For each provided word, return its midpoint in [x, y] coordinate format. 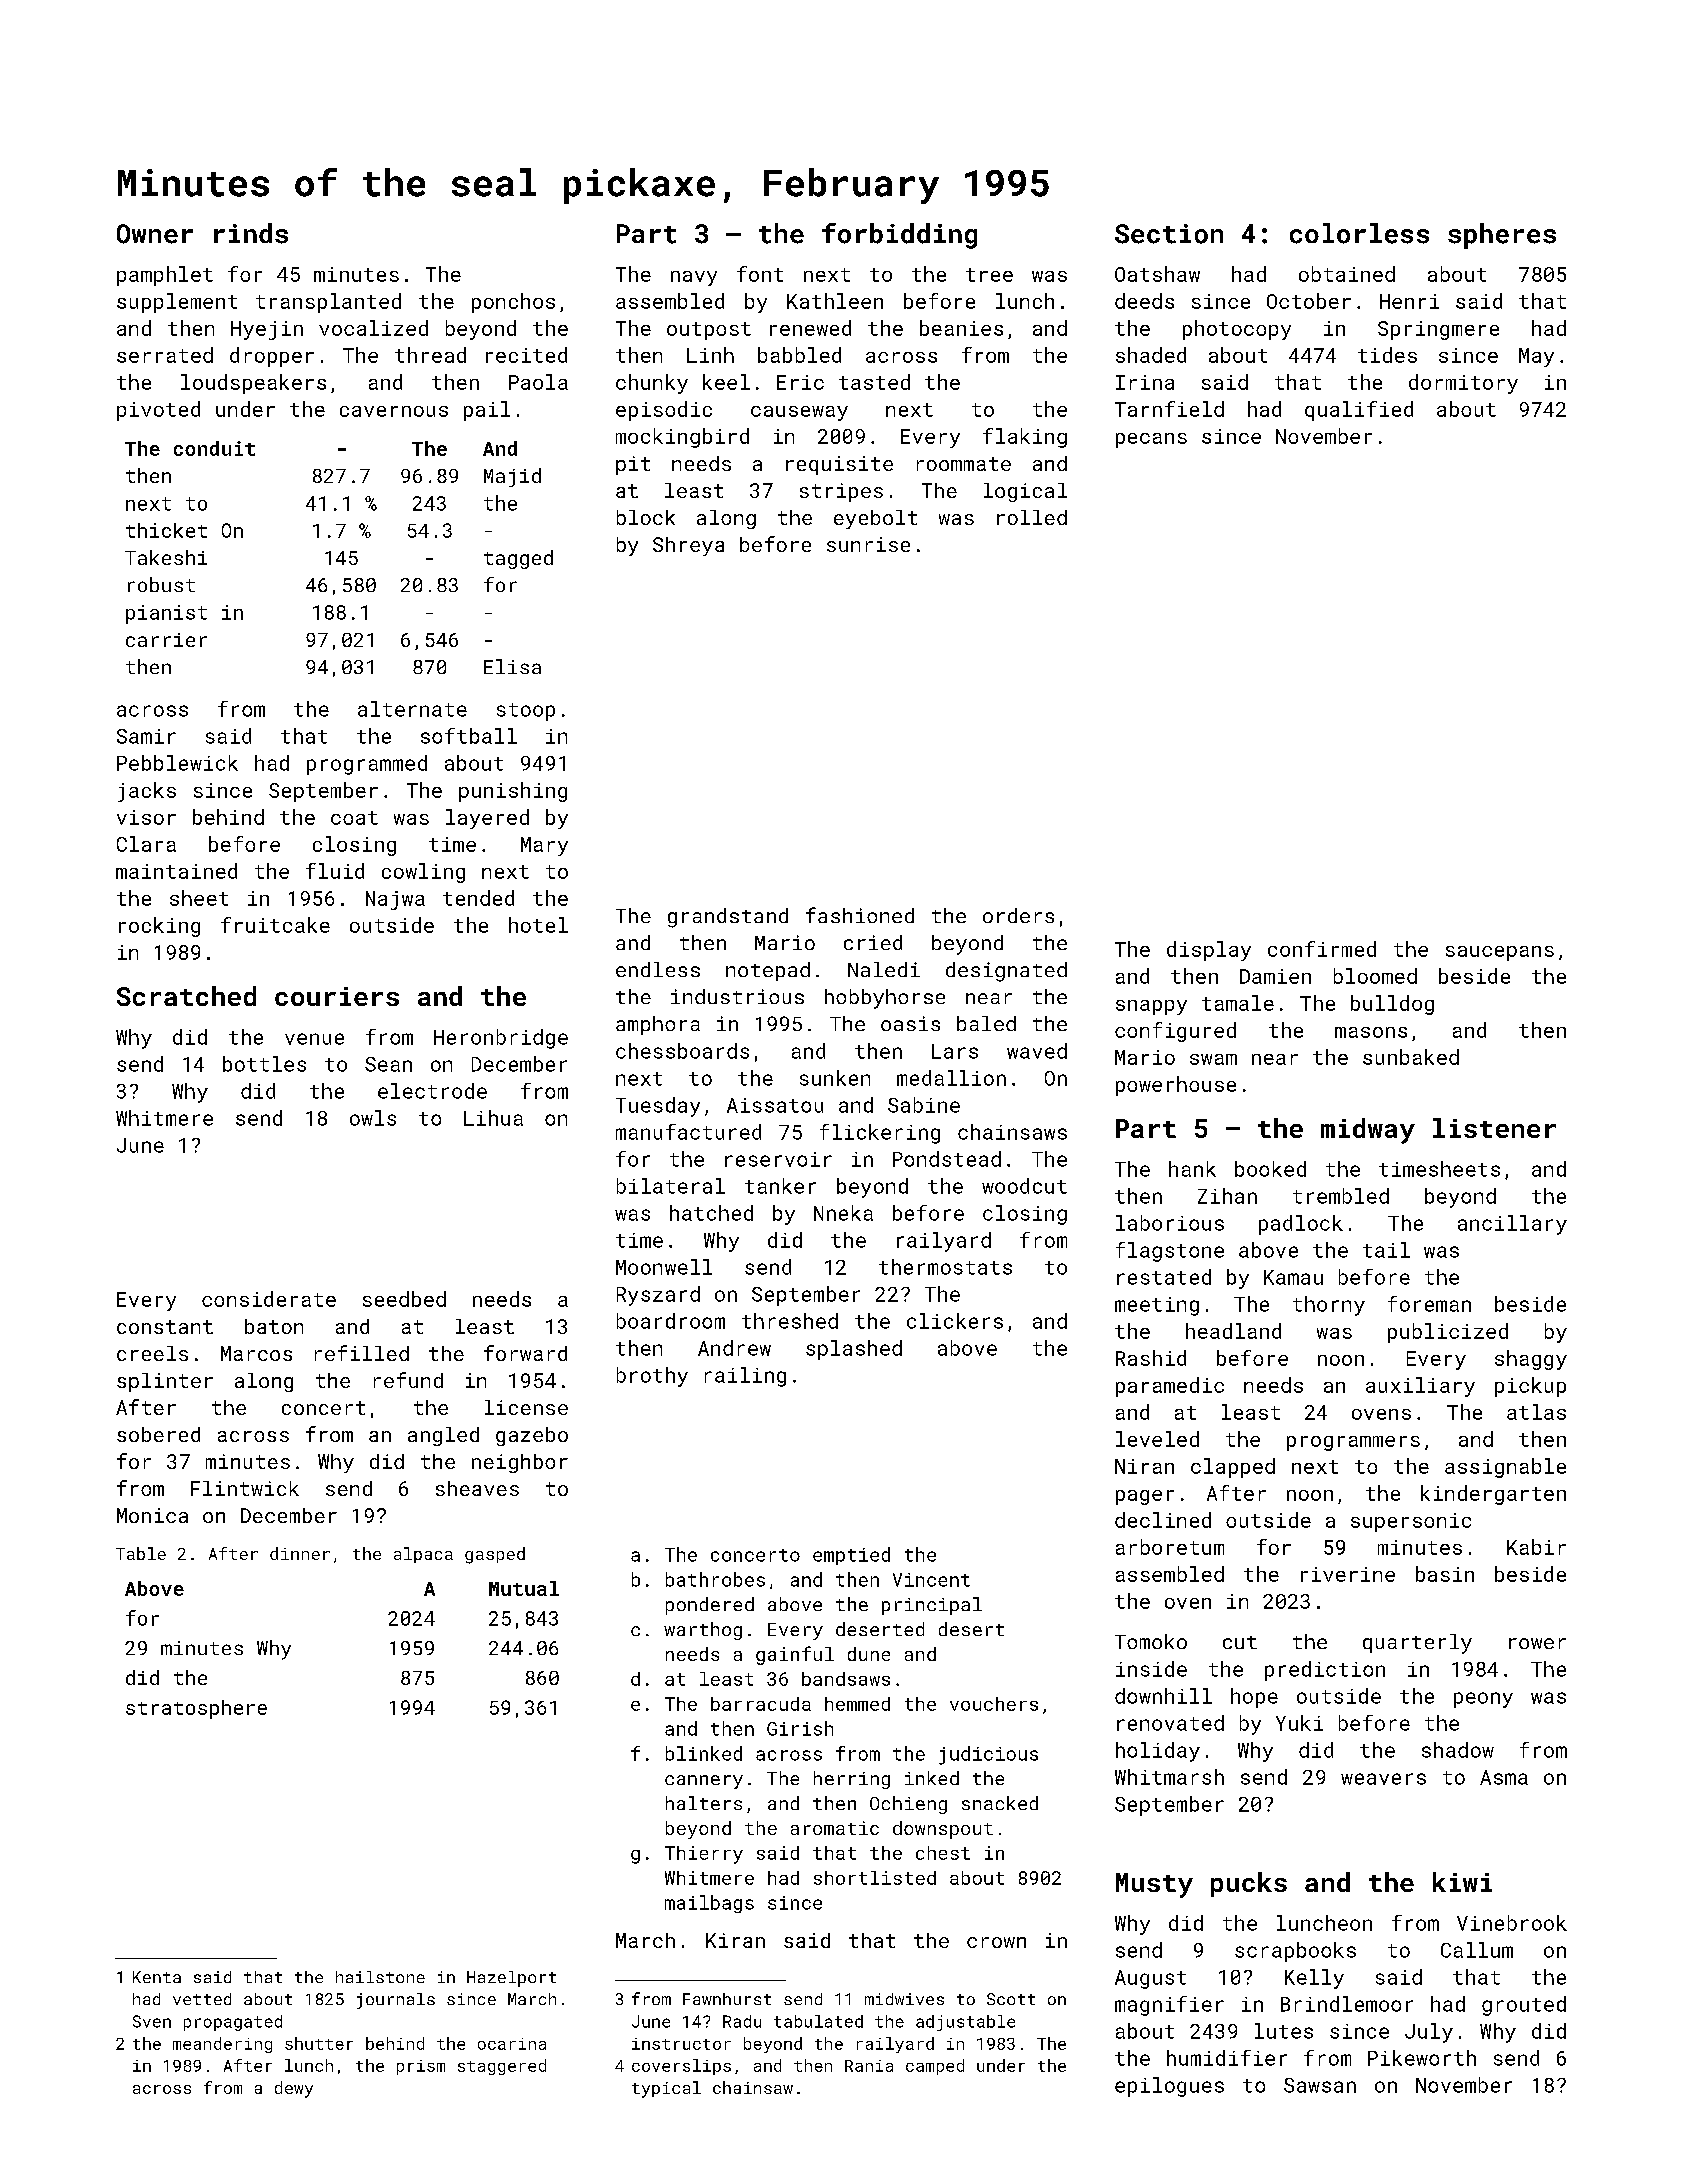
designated [1006, 972]
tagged [518, 559]
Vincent [931, 1580]
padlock [1301, 1225]
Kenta [157, 1977]
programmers [1353, 1443]
